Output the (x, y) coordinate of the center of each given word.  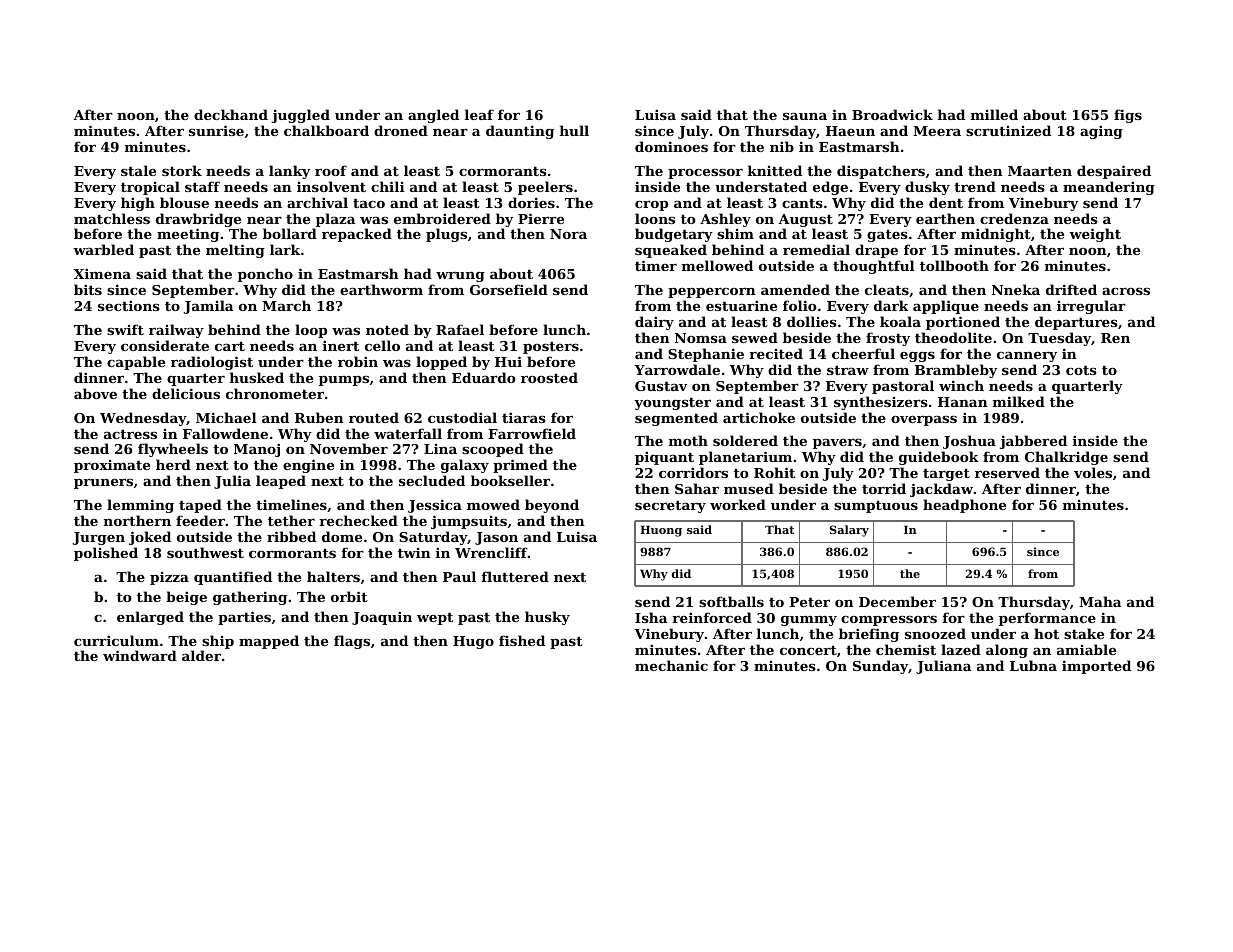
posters (551, 347)
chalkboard (326, 130)
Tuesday (1059, 339)
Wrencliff (491, 552)
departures (1076, 323)
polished (106, 554)
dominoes (671, 146)
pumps (344, 381)
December (897, 601)
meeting (188, 235)
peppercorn (712, 293)
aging (1101, 132)
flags (352, 642)
